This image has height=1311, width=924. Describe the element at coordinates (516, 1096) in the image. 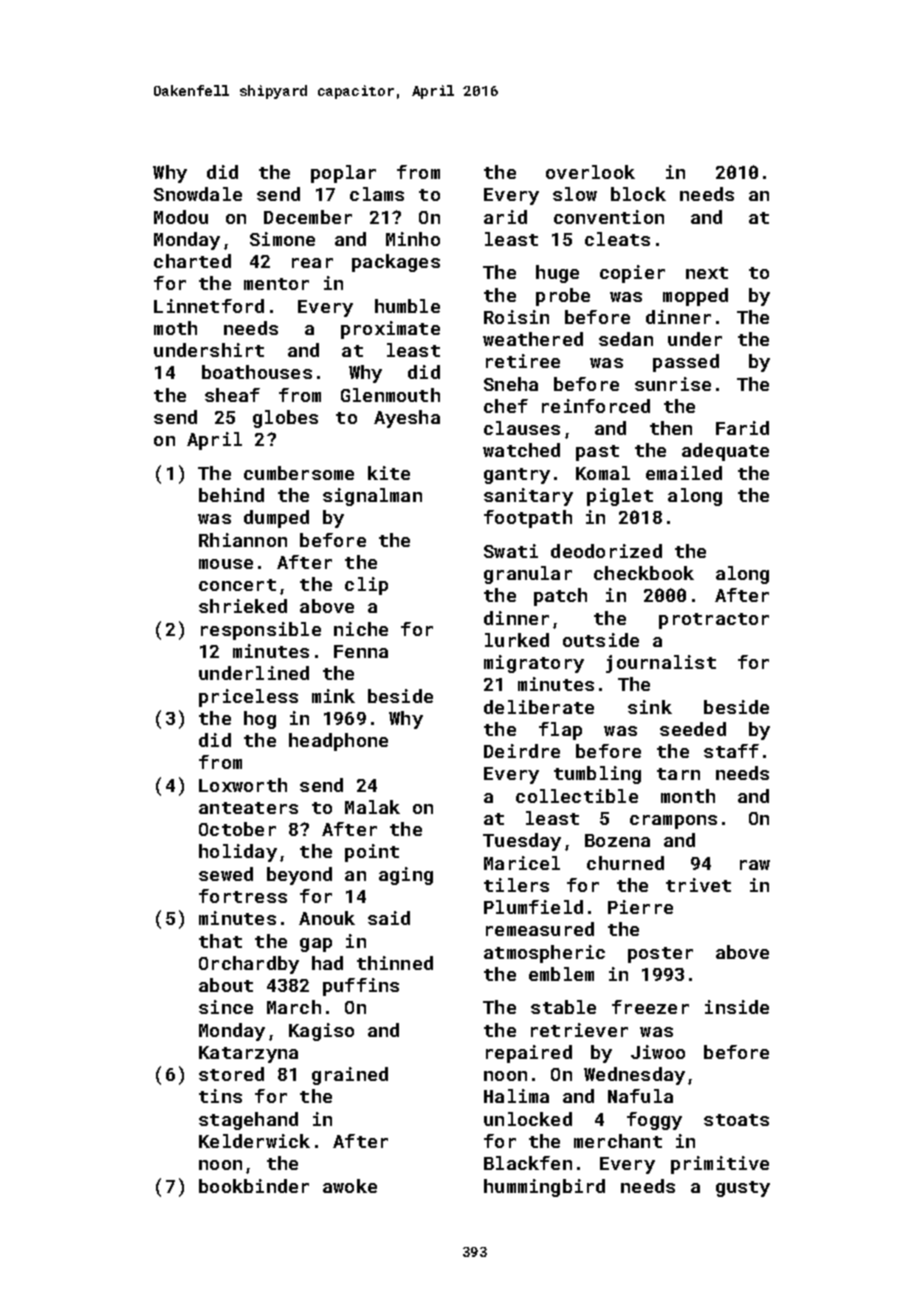

I see `Halima` at that location.
